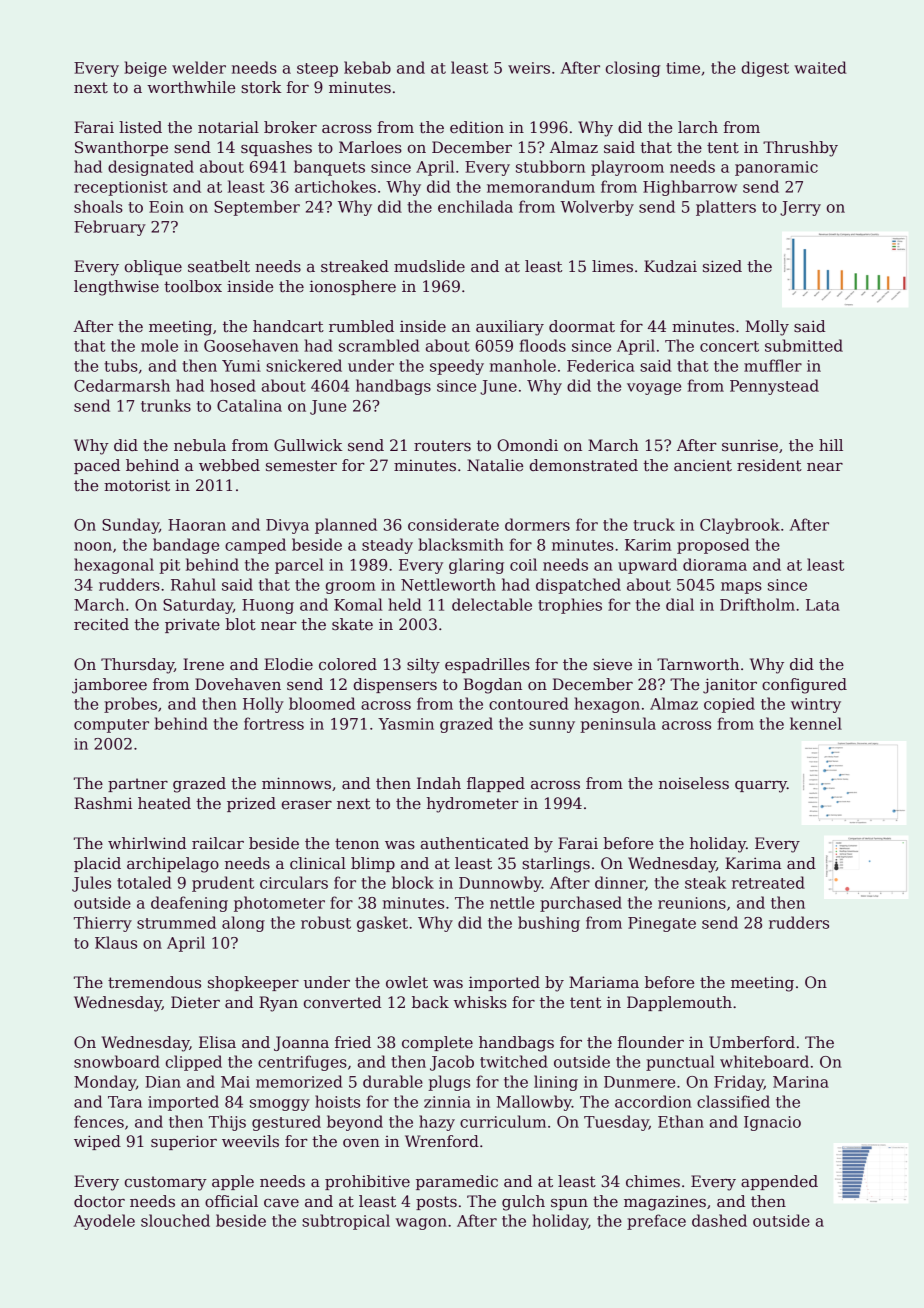 The width and height of the screenshot is (924, 1308). I want to click on silty, so click(423, 666).
